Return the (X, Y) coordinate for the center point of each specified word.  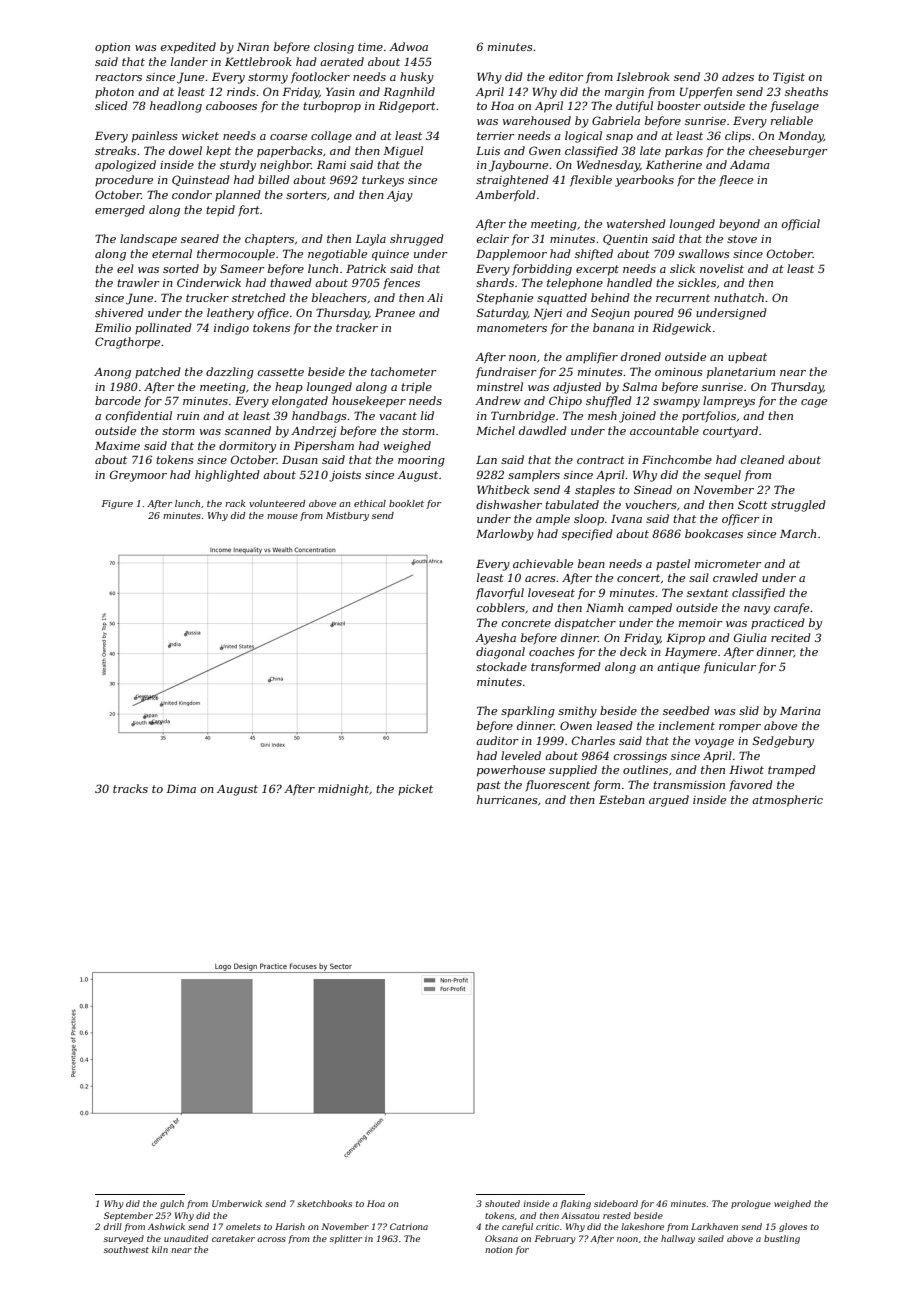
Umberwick (237, 1203)
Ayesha (495, 639)
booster (679, 105)
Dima (181, 788)
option (112, 48)
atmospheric (787, 801)
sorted (181, 268)
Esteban (622, 799)
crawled (735, 577)
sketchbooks (324, 1203)
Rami (331, 164)
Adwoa (408, 46)
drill (113, 1226)
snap (619, 138)
